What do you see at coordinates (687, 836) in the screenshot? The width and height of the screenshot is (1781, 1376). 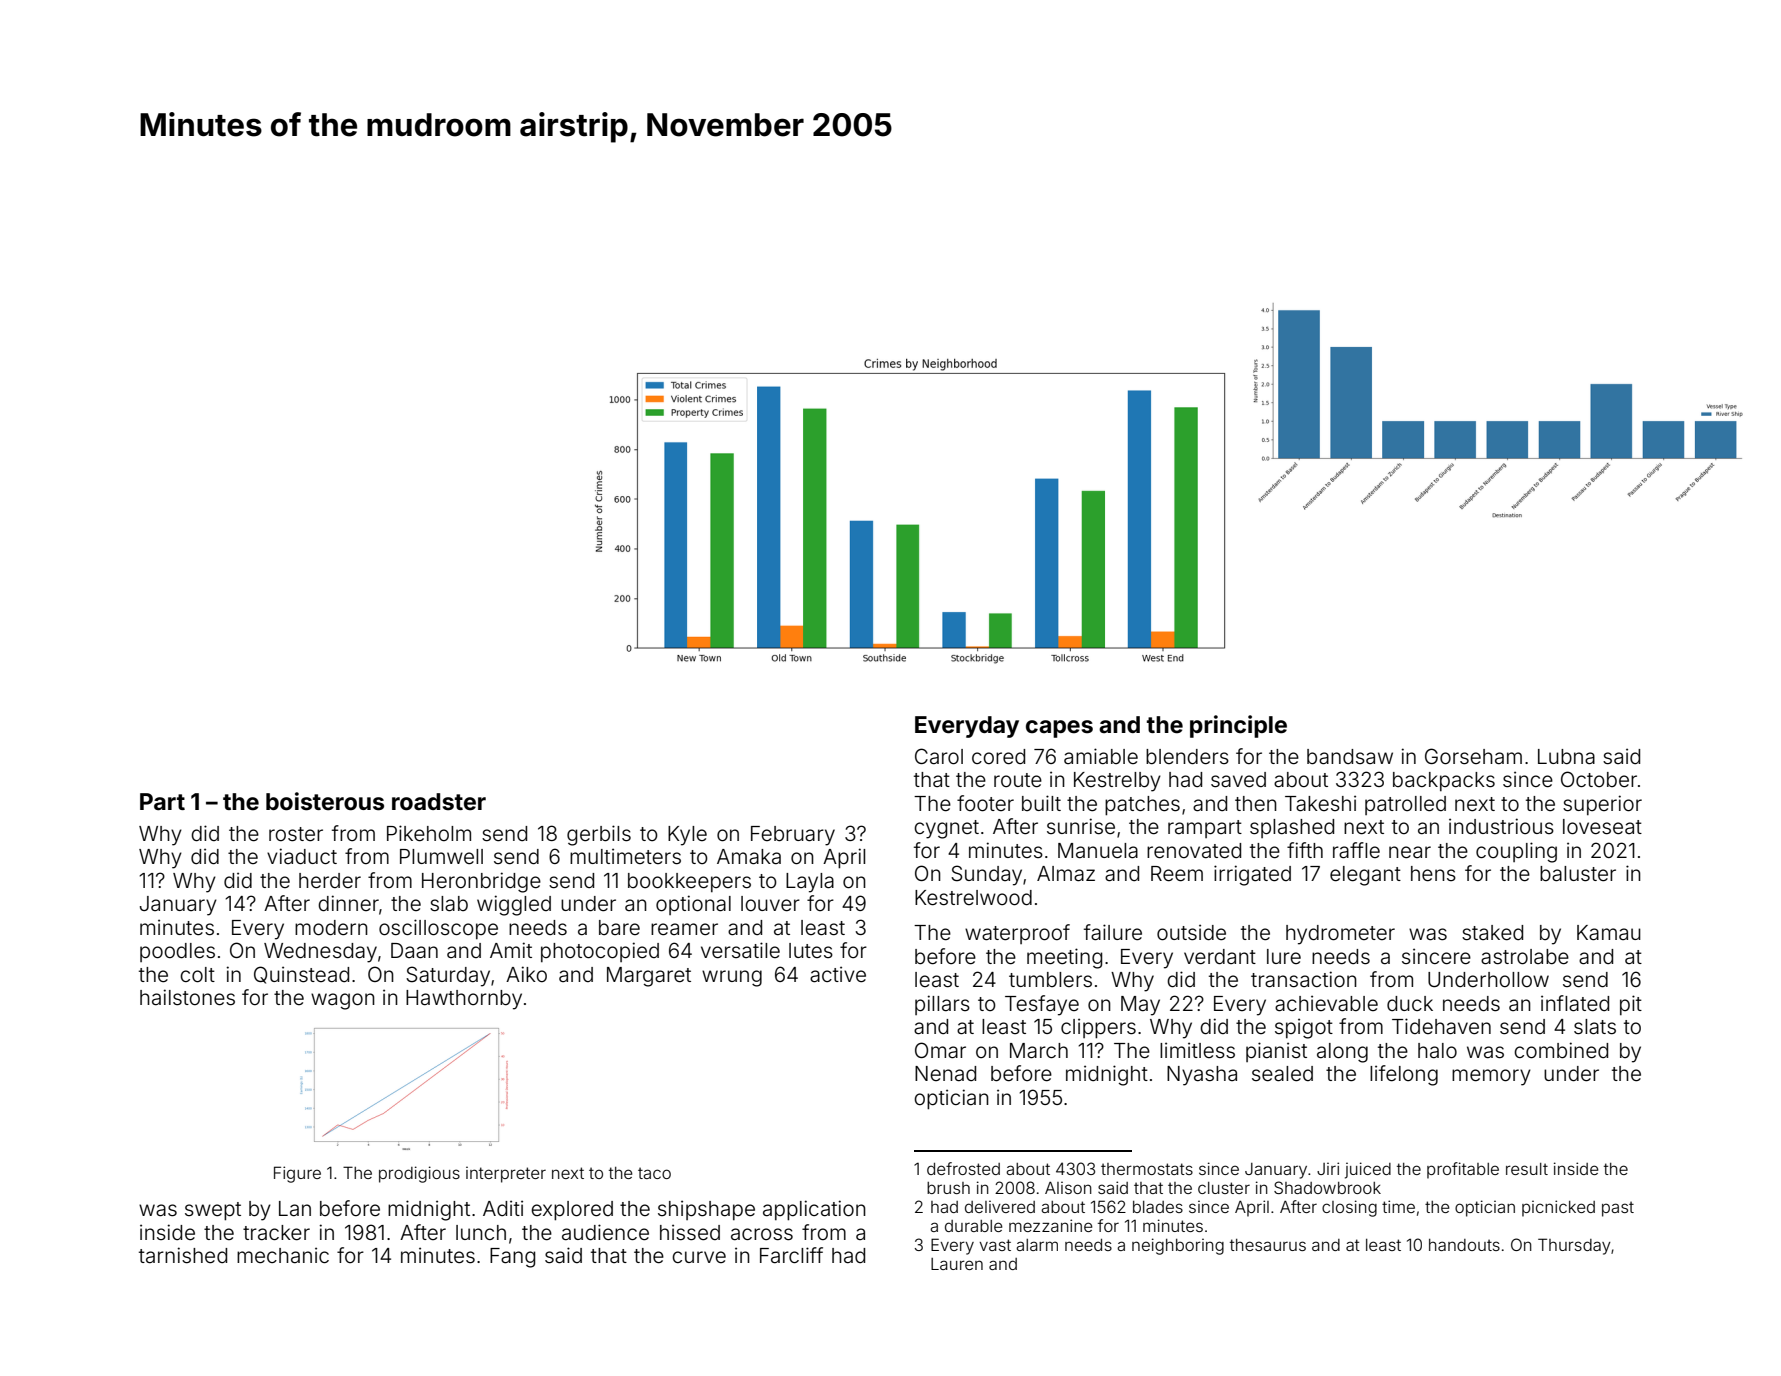 I see `Kyle` at bounding box center [687, 836].
